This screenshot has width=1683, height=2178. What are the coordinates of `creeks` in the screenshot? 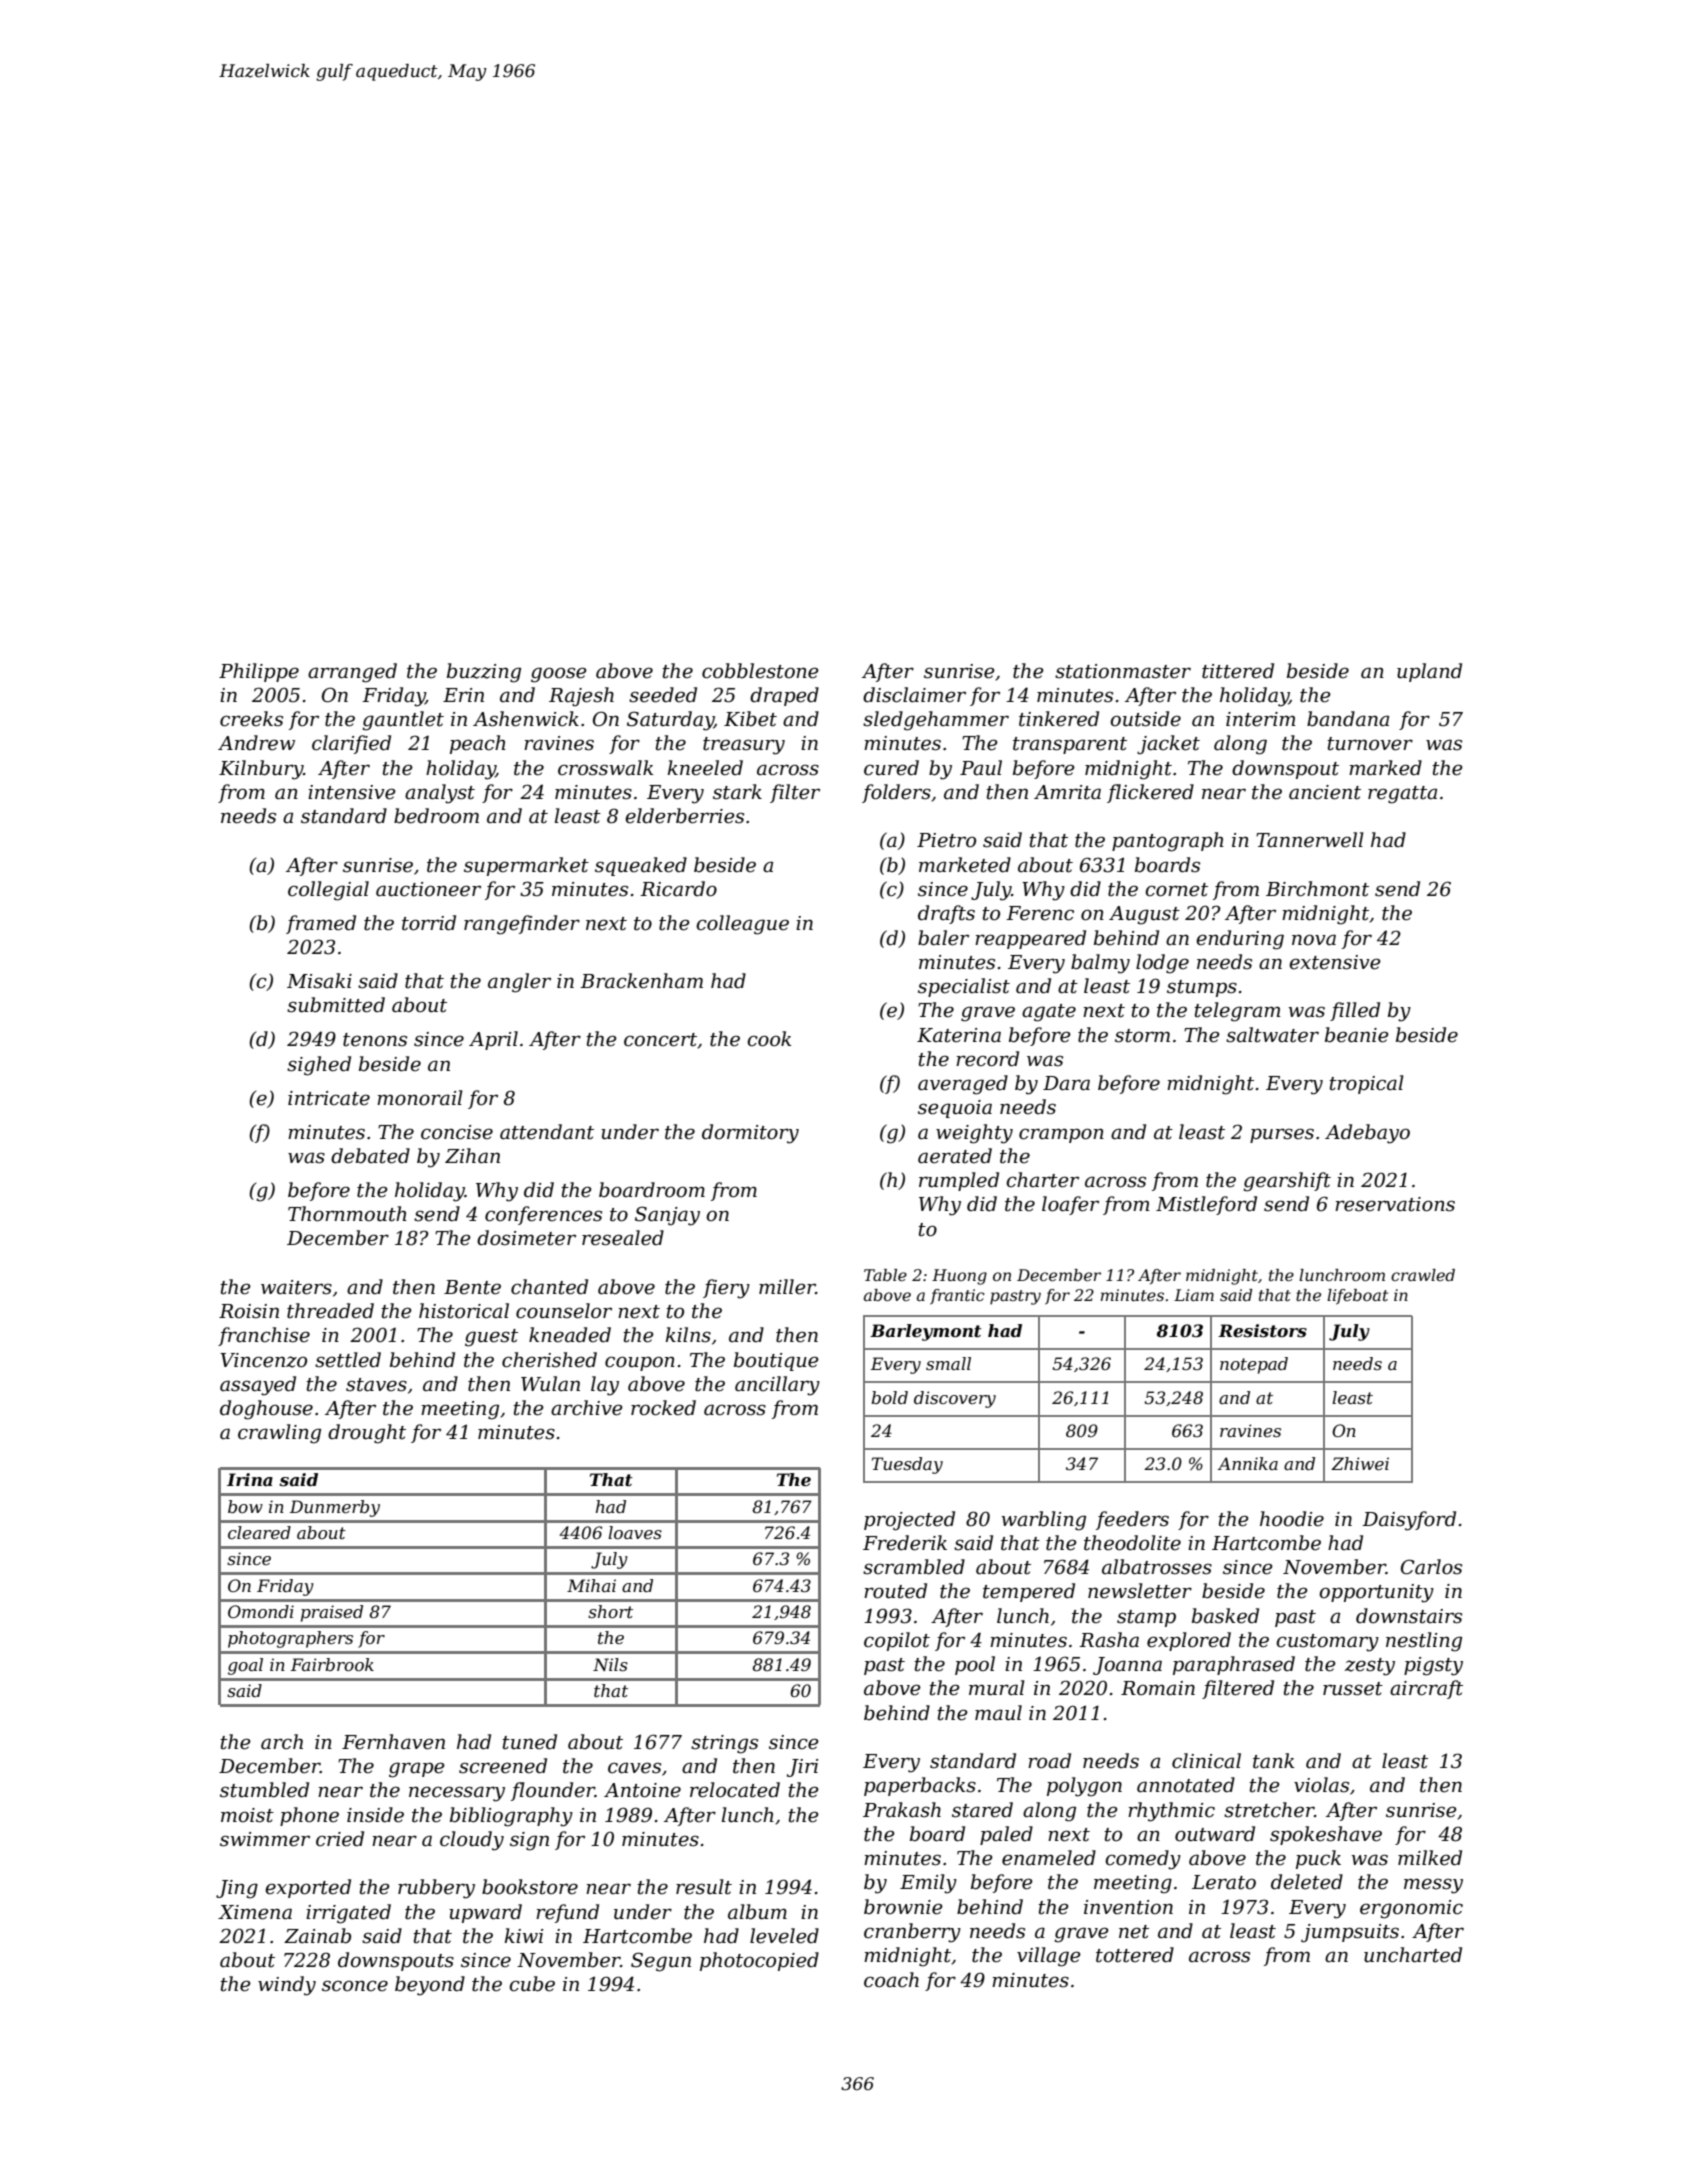 It's located at (251, 719).
